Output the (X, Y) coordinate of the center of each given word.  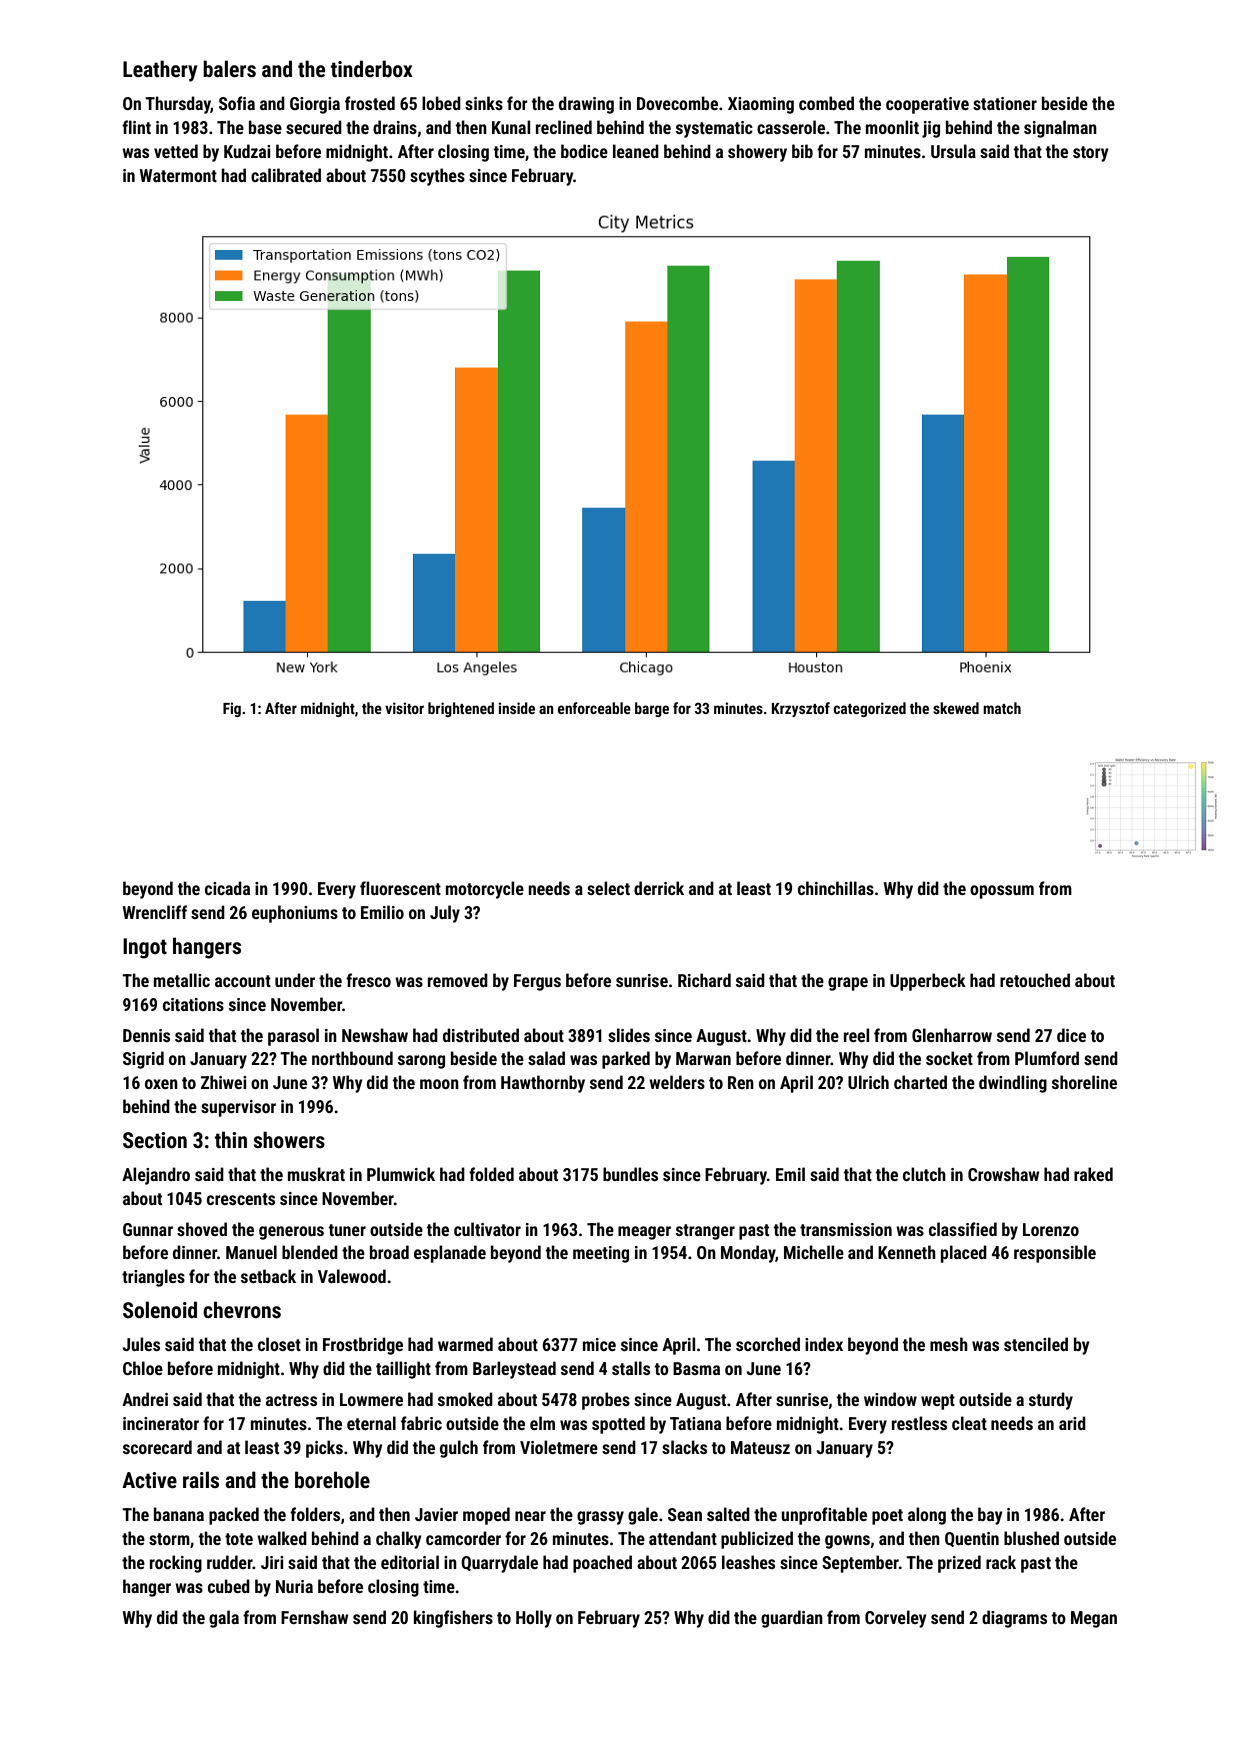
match (1002, 708)
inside (516, 708)
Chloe (143, 1368)
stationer (1005, 103)
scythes (437, 177)
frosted (370, 103)
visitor (404, 708)
